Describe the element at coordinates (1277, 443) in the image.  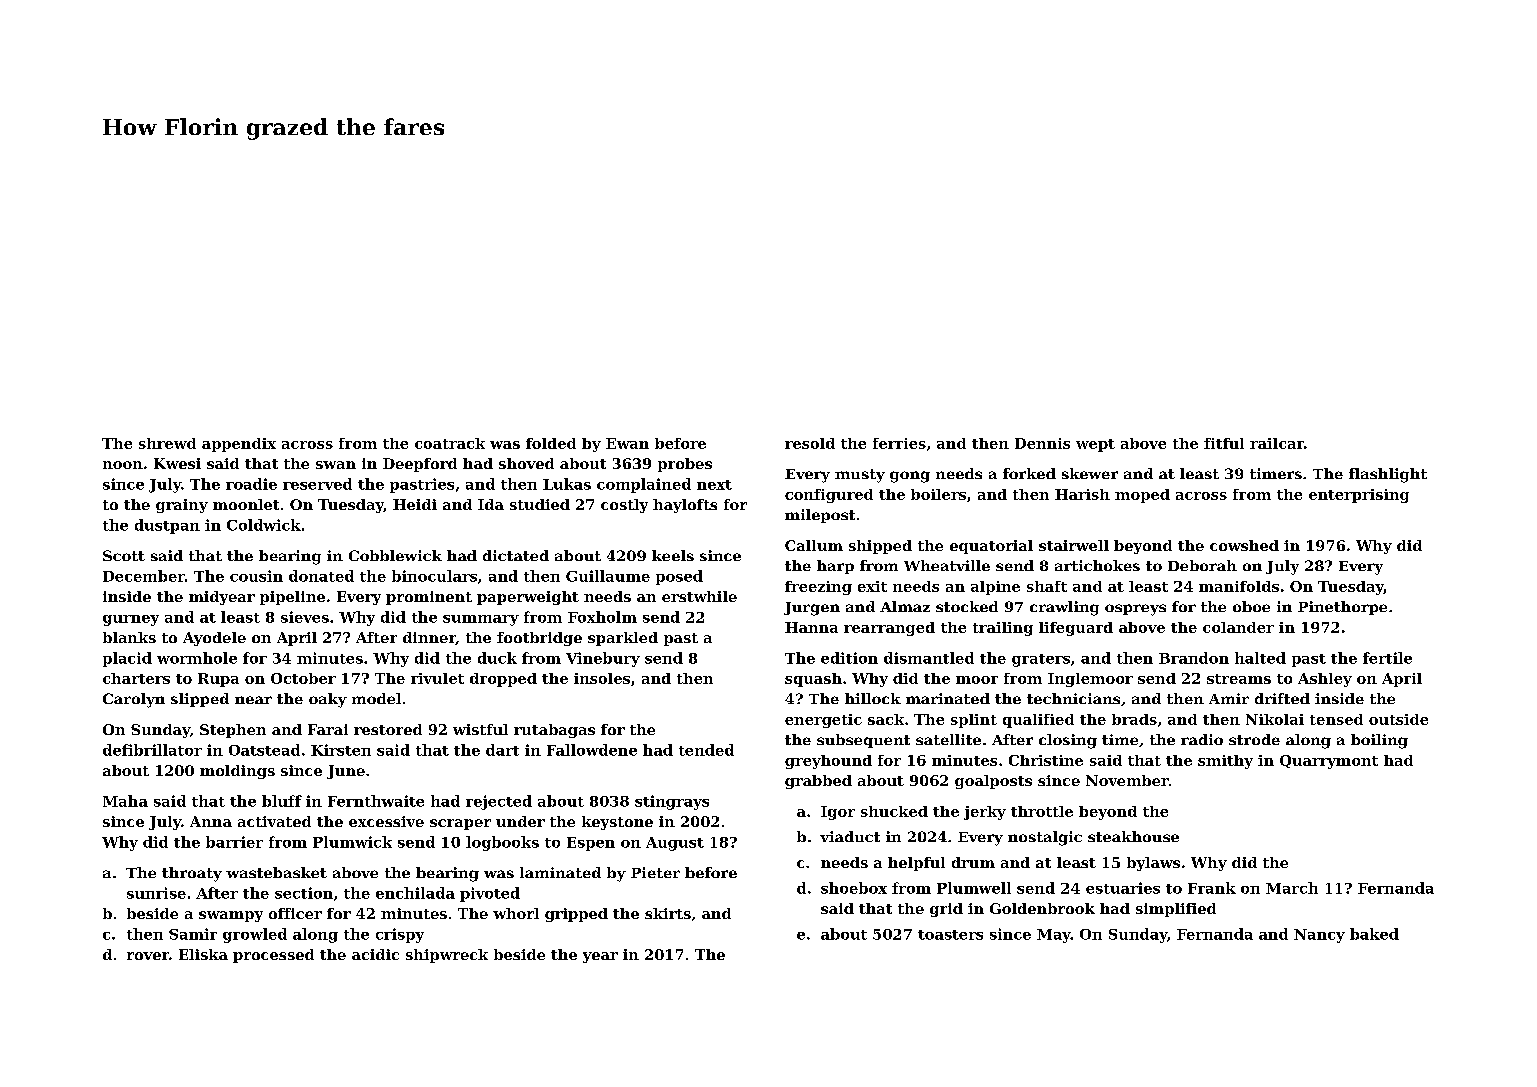
I see `railcar` at that location.
